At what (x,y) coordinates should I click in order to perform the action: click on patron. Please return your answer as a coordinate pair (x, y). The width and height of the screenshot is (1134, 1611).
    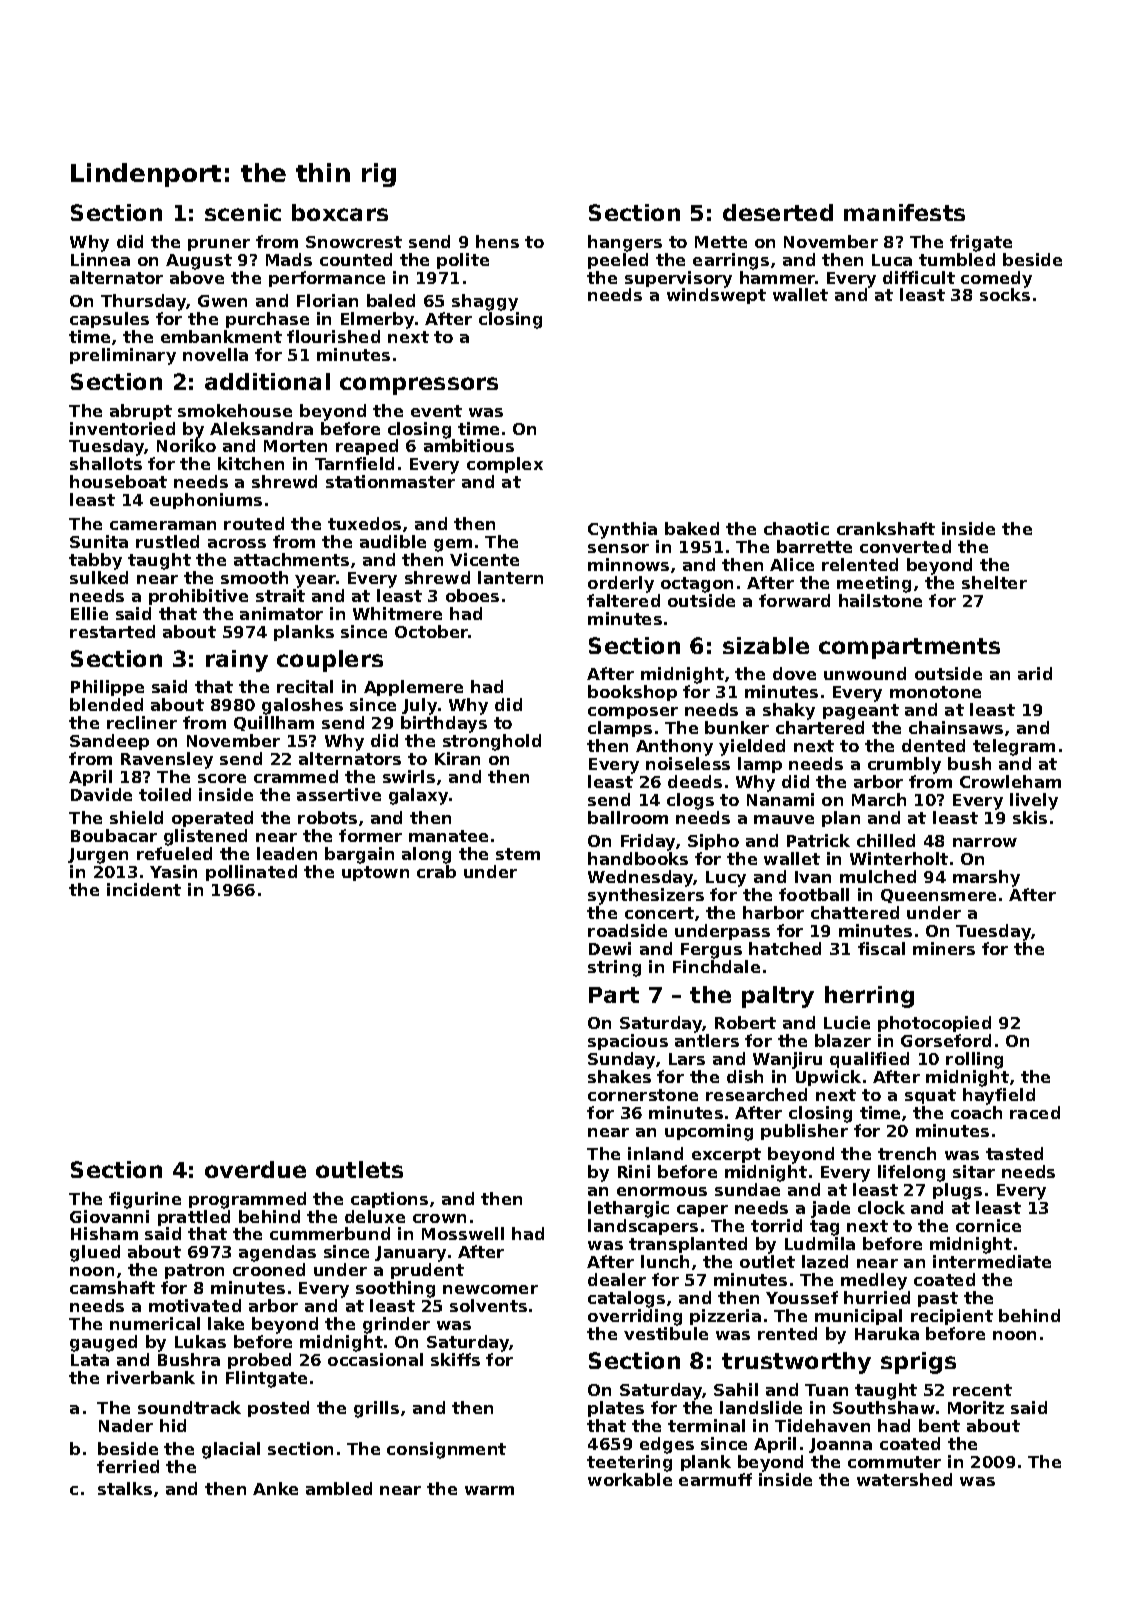
    Looking at the image, I should click on (194, 1271).
